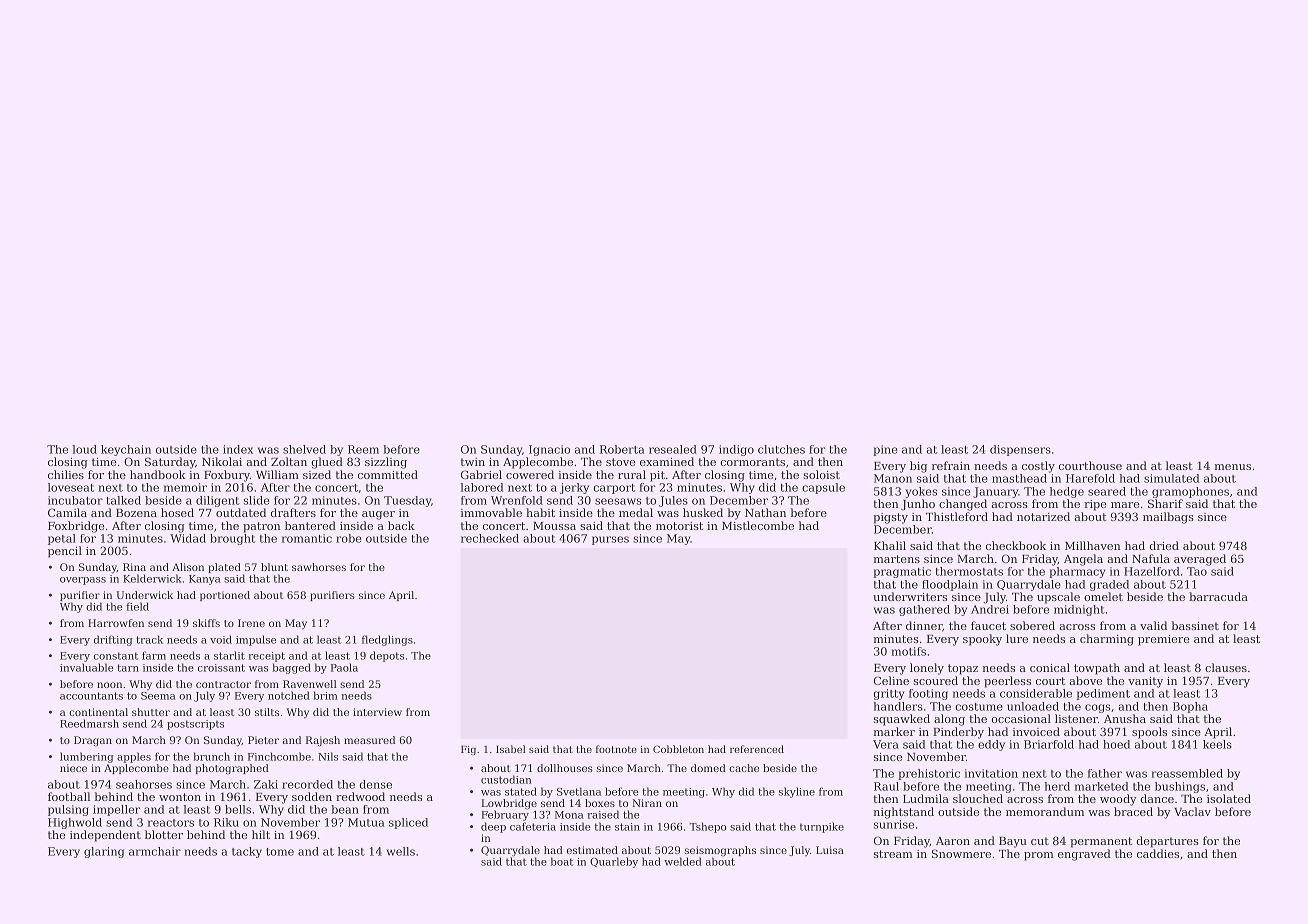 This screenshot has width=1308, height=924. I want to click on petal, so click(62, 539).
